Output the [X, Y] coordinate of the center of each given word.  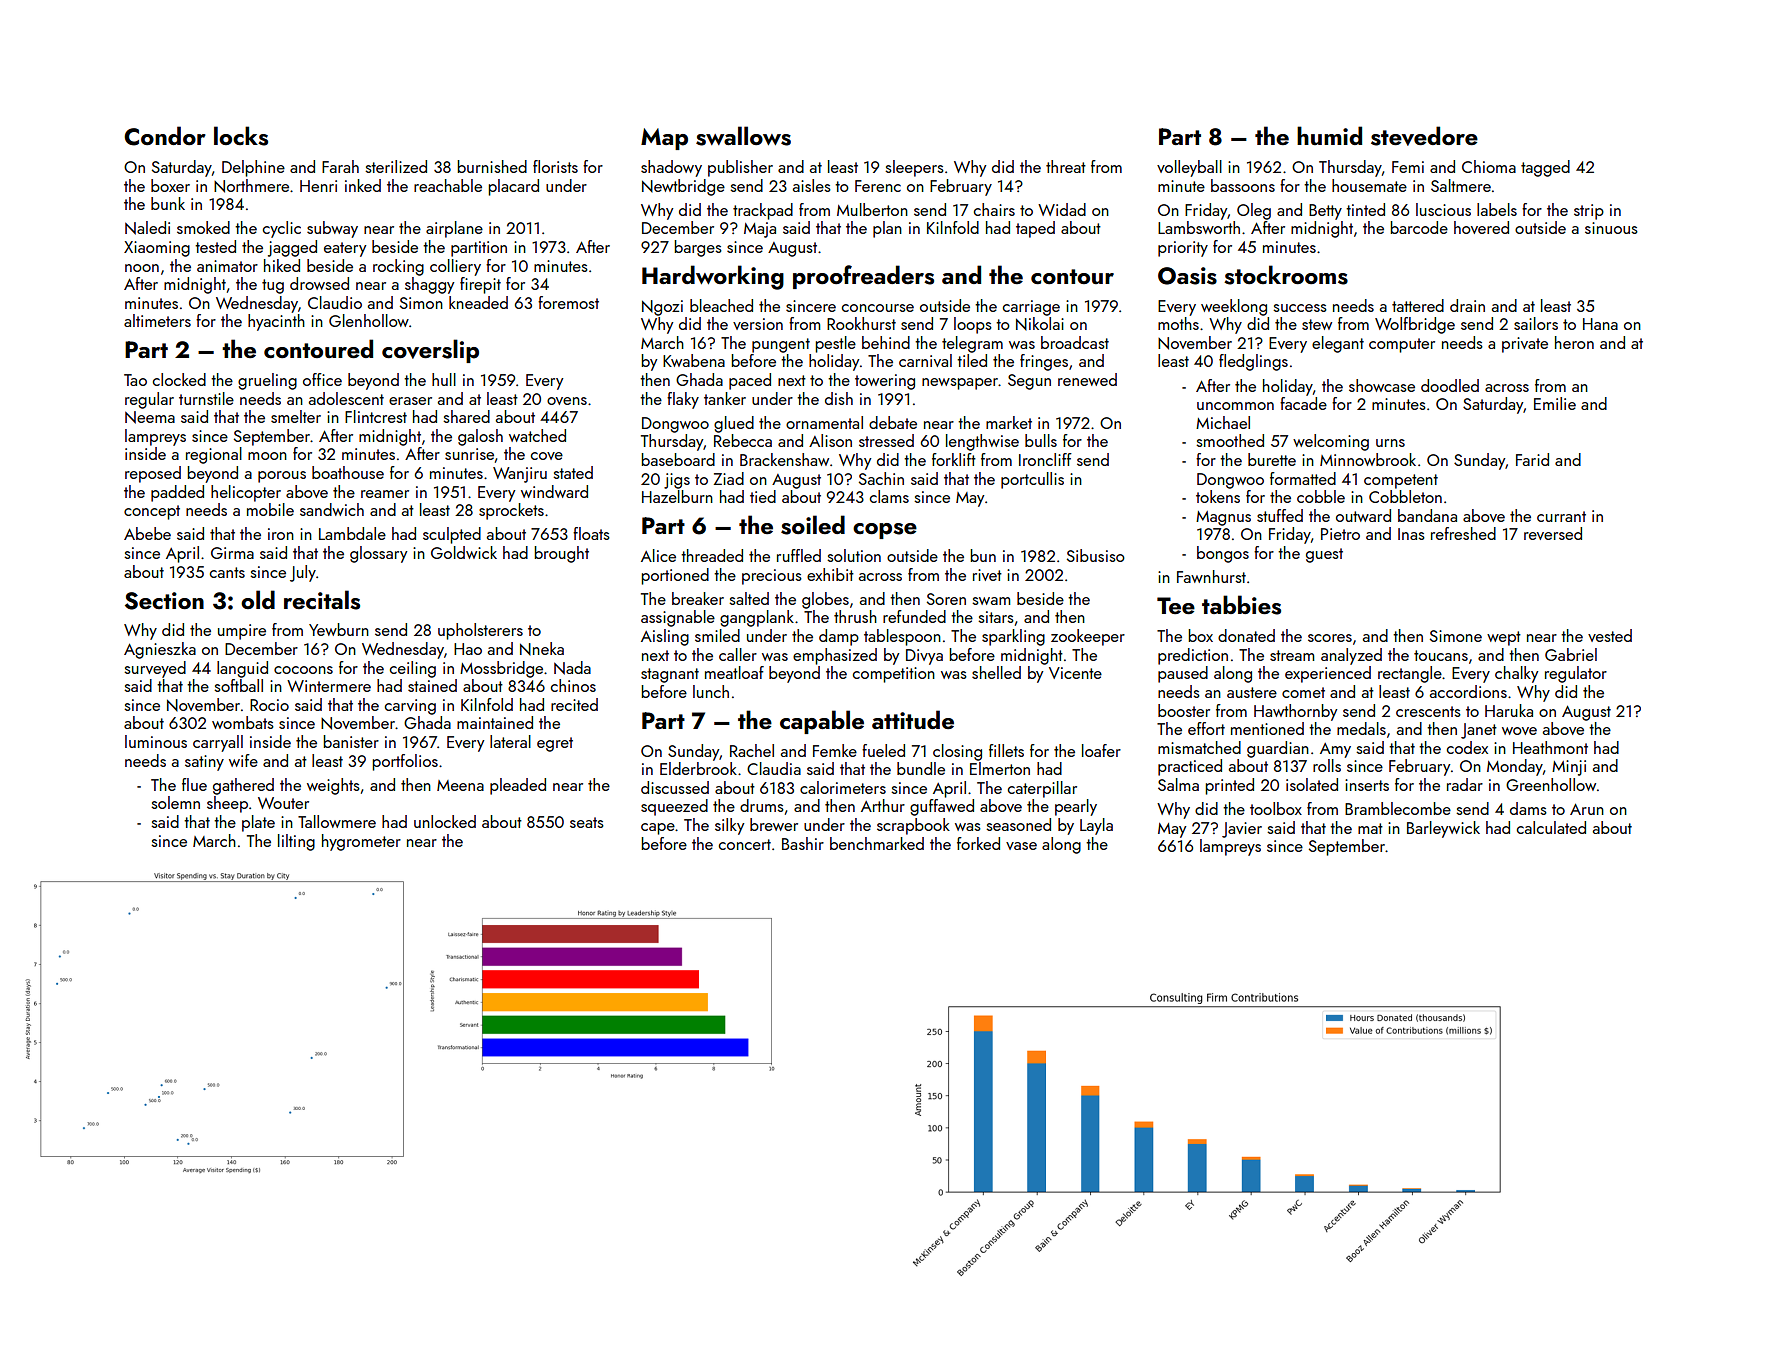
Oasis [1187, 276]
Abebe [147, 533]
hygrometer [361, 842]
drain [1467, 305]
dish [839, 398]
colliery [455, 267]
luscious [1443, 209]
